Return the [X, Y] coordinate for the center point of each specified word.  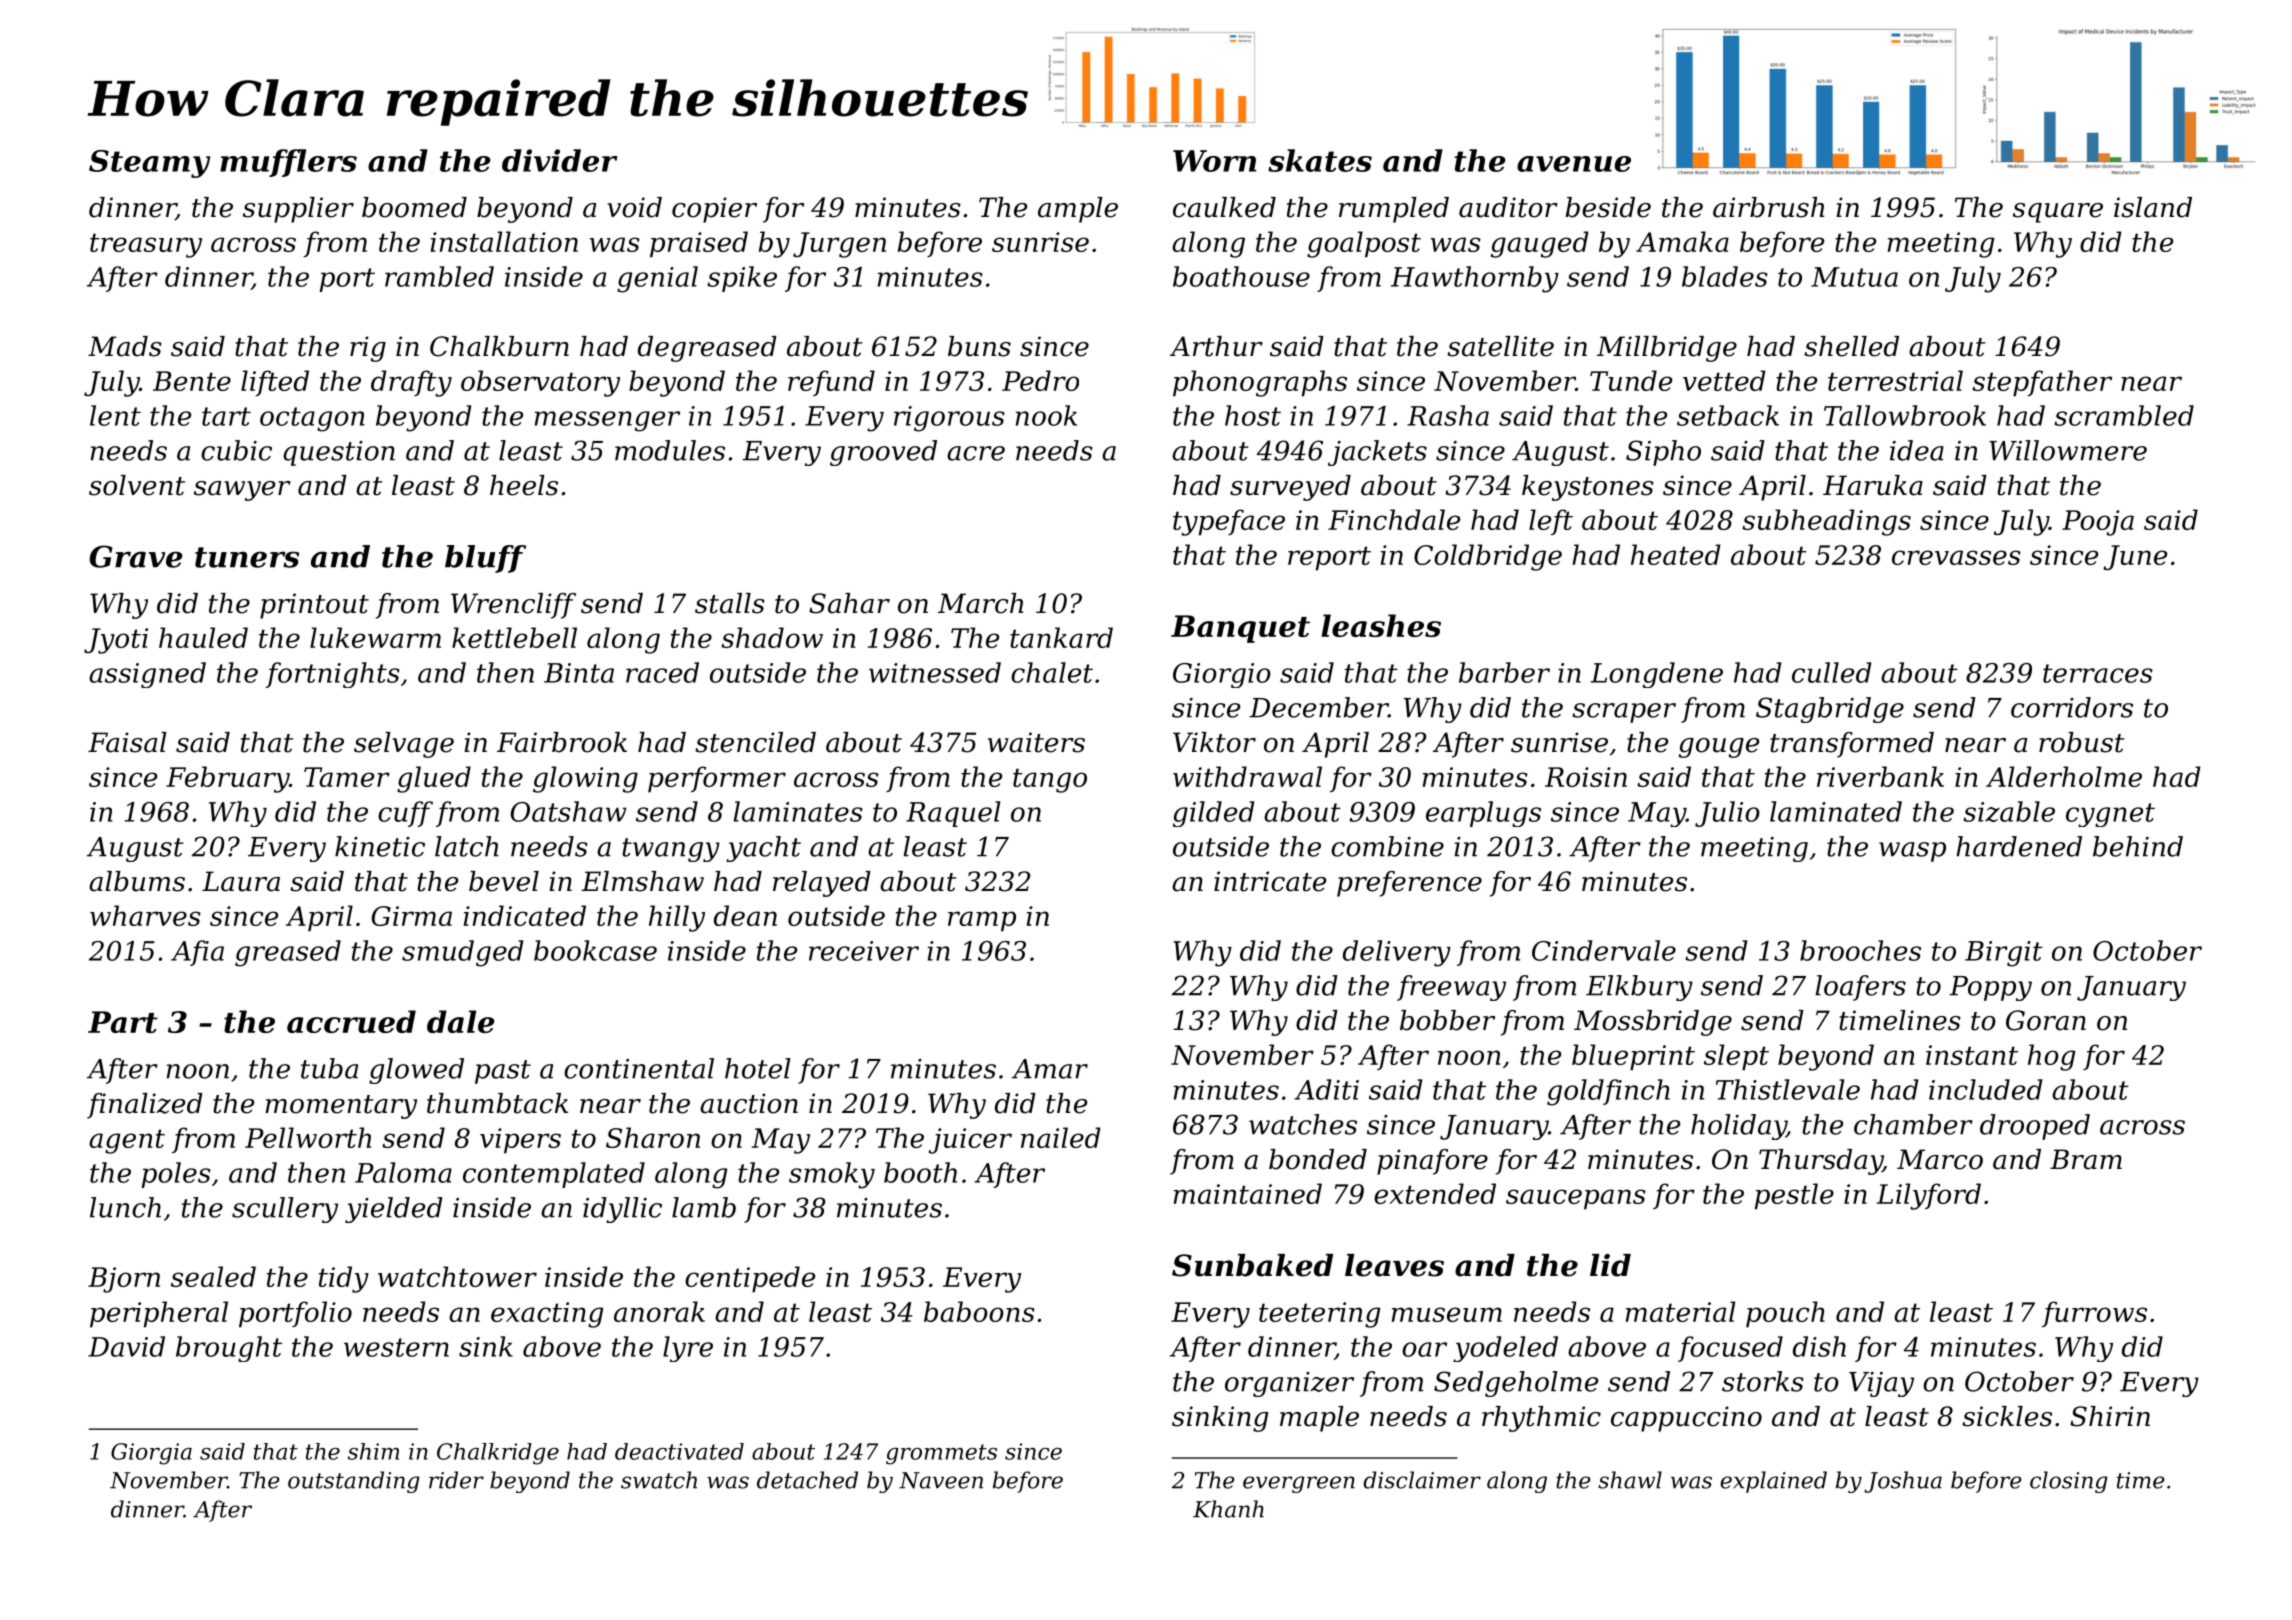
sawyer [242, 491]
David [126, 1346]
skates [1320, 160]
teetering [1320, 1315]
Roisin [1586, 777]
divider [560, 160]
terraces [2098, 673]
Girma [411, 916]
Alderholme [2064, 776]
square [2058, 213]
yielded [394, 1210]
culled [1831, 672]
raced [662, 672]
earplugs [1483, 814]
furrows [2094, 1314]
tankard [1061, 637]
